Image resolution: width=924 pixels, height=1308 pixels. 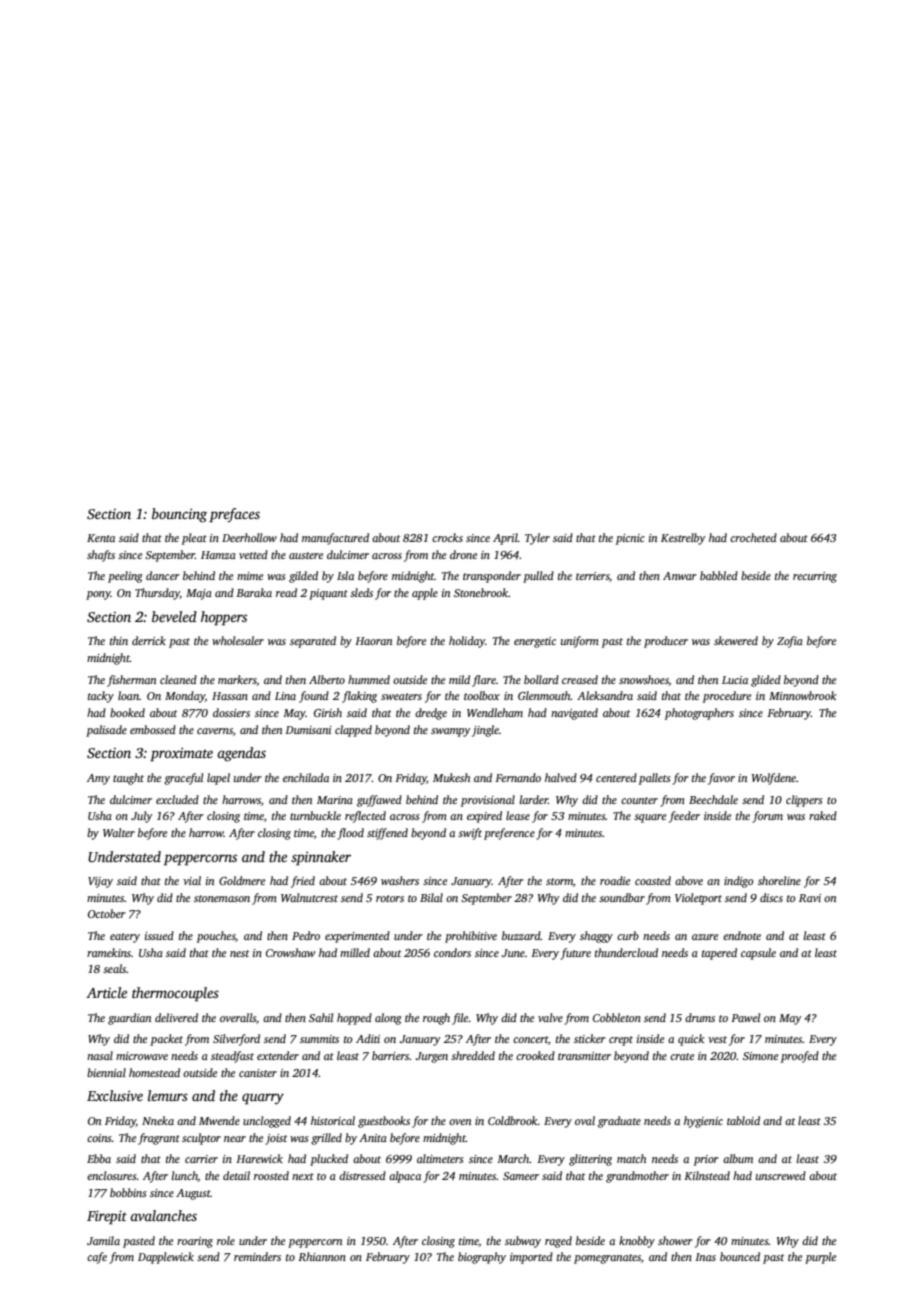 What do you see at coordinates (699, 714) in the image?
I see `photographers` at bounding box center [699, 714].
